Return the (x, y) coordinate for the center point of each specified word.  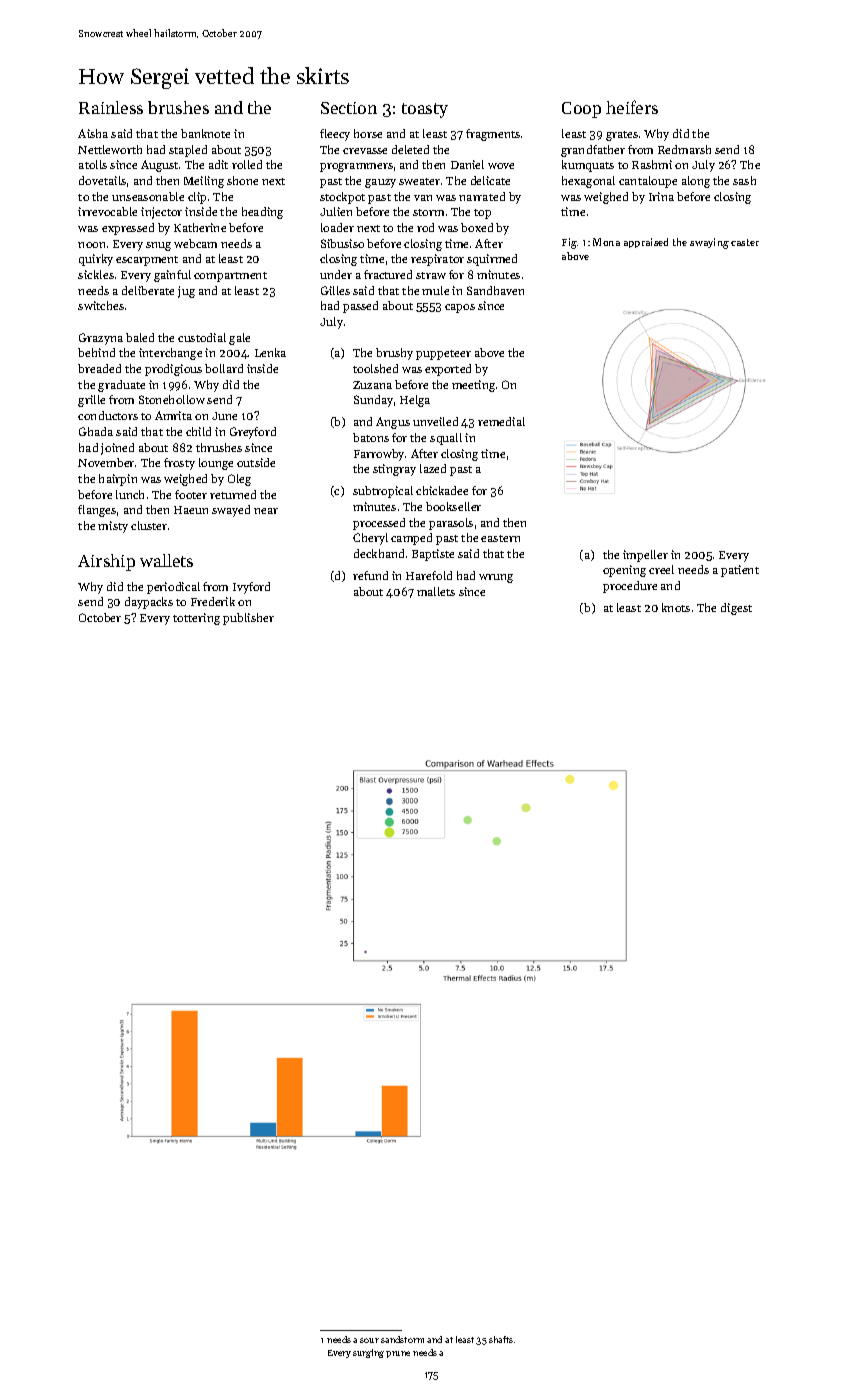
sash (744, 180)
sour (369, 1340)
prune (398, 1354)
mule (435, 290)
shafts (501, 1339)
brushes (178, 107)
